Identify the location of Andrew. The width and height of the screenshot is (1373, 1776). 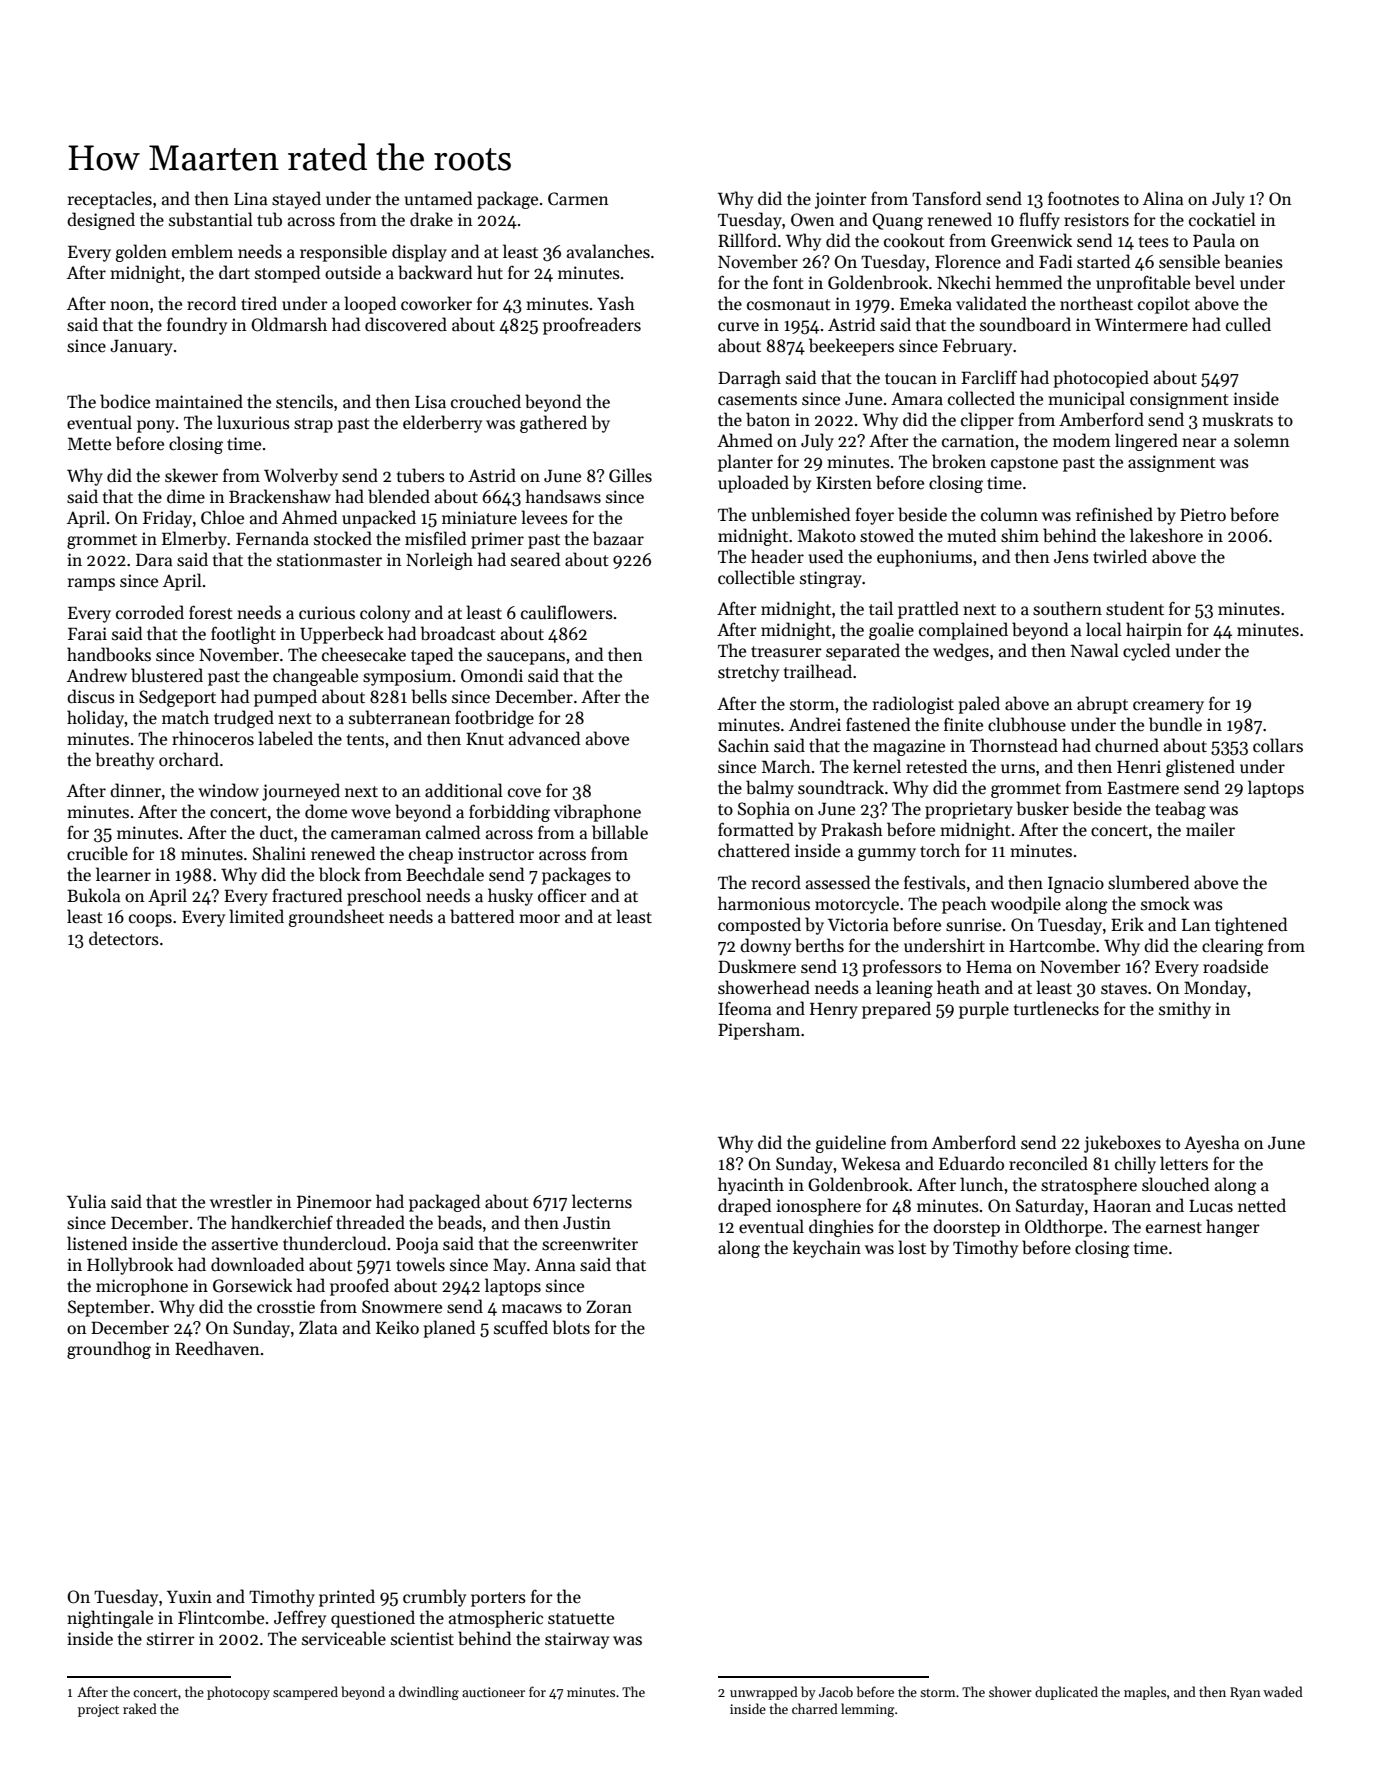
(97, 675).
